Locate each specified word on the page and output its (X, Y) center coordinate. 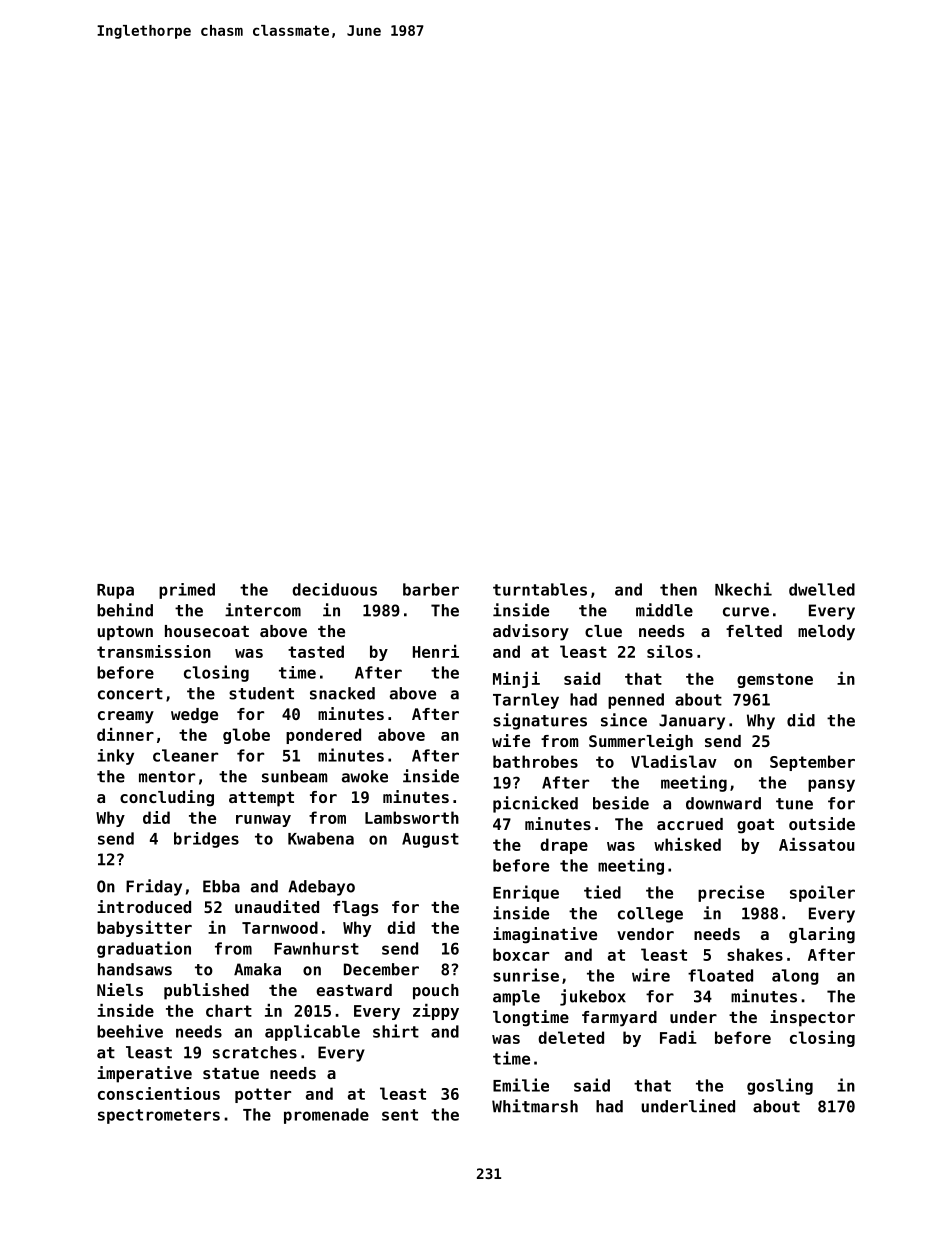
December (381, 969)
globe (246, 736)
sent (400, 1115)
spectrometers (159, 1116)
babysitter (144, 929)
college (650, 915)
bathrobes (535, 761)
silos (670, 651)
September (812, 763)
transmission (154, 651)
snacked (342, 693)
